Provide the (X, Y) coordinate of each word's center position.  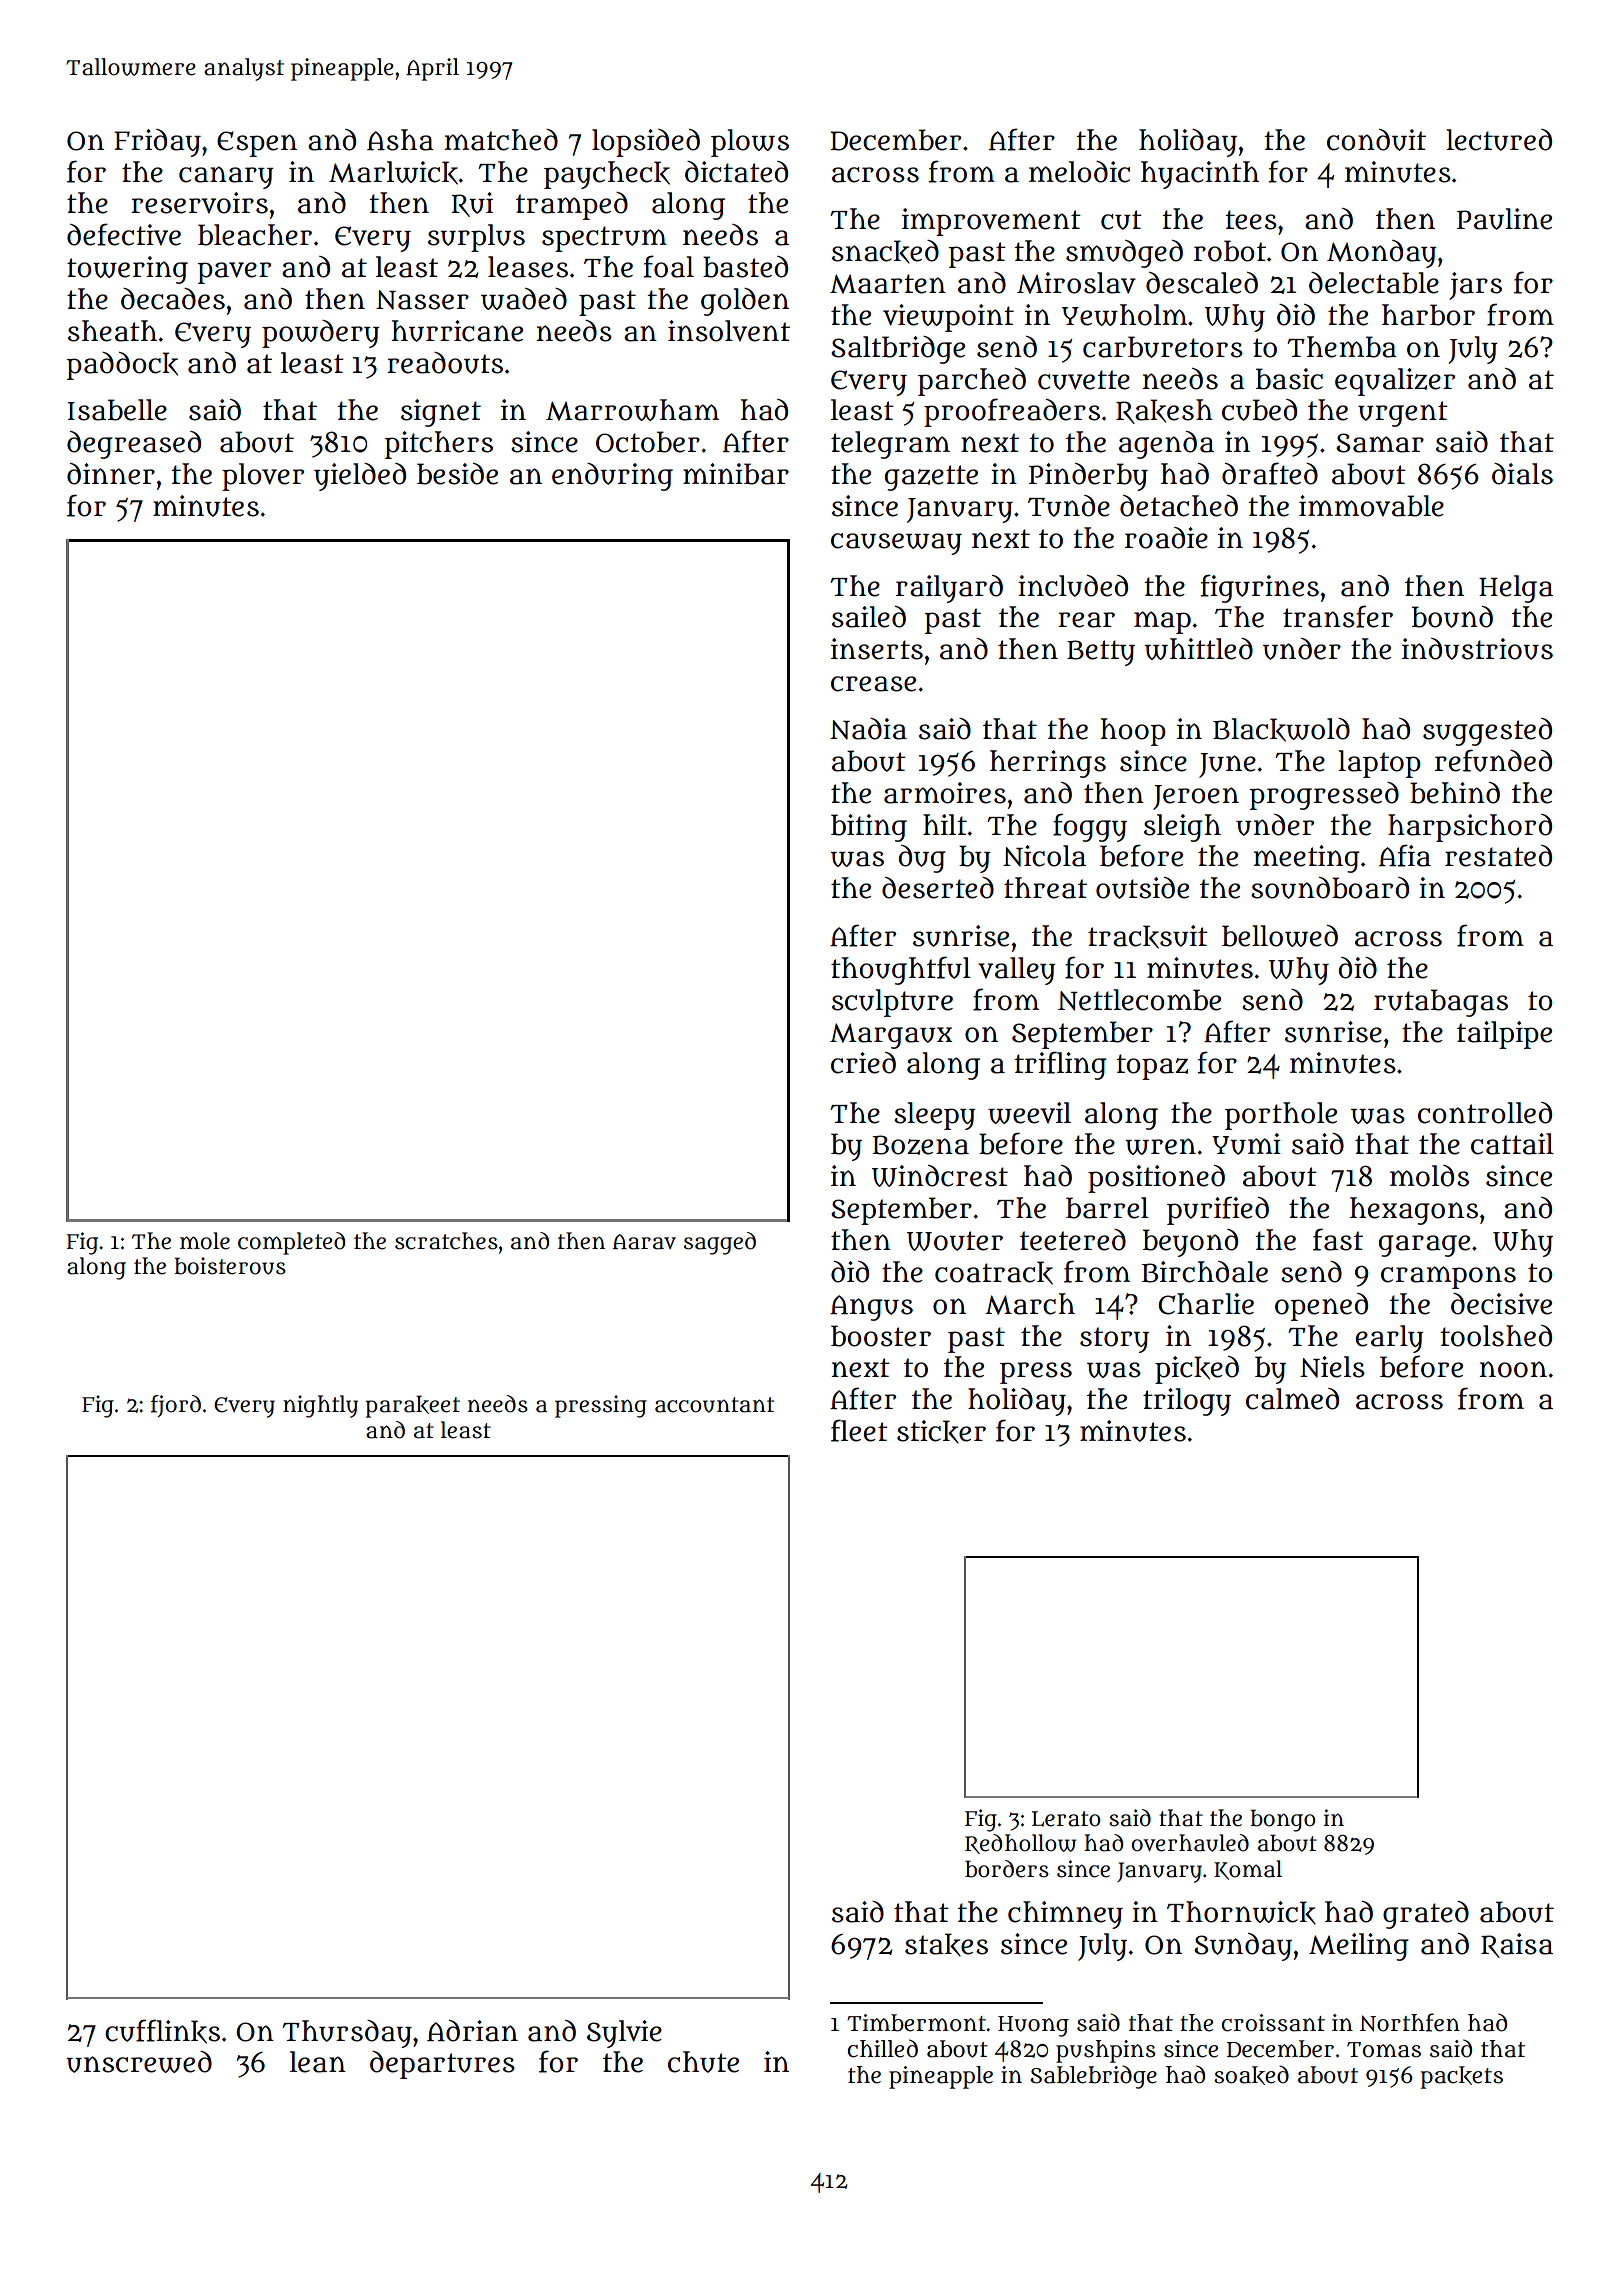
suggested (1487, 732)
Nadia (868, 729)
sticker (941, 1432)
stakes (946, 1945)
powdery (321, 334)
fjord (176, 1406)
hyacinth (1200, 175)
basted (745, 267)
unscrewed (139, 2062)
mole (205, 1241)
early (1390, 1339)
